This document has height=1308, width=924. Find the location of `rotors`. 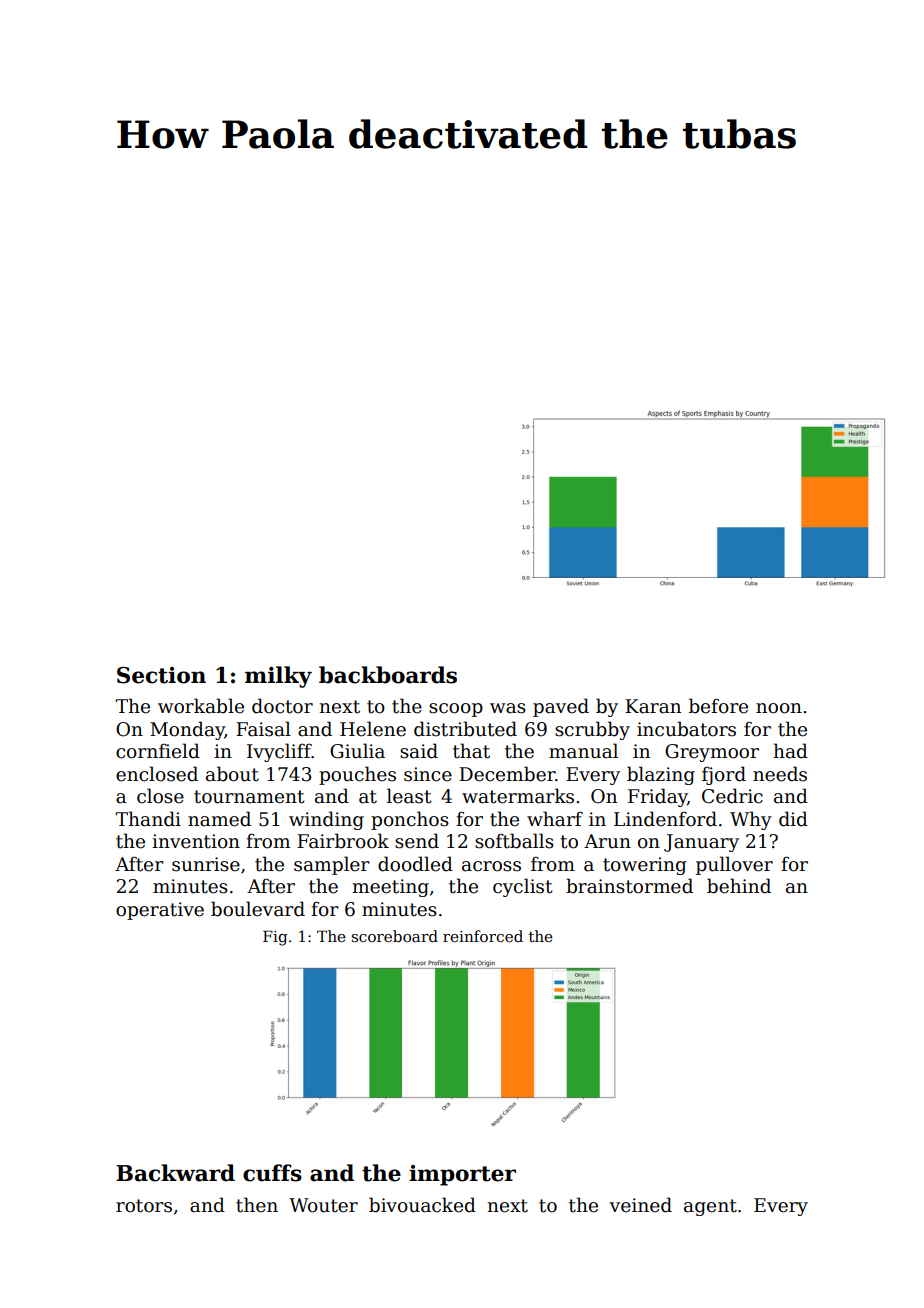

rotors is located at coordinates (144, 1206).
